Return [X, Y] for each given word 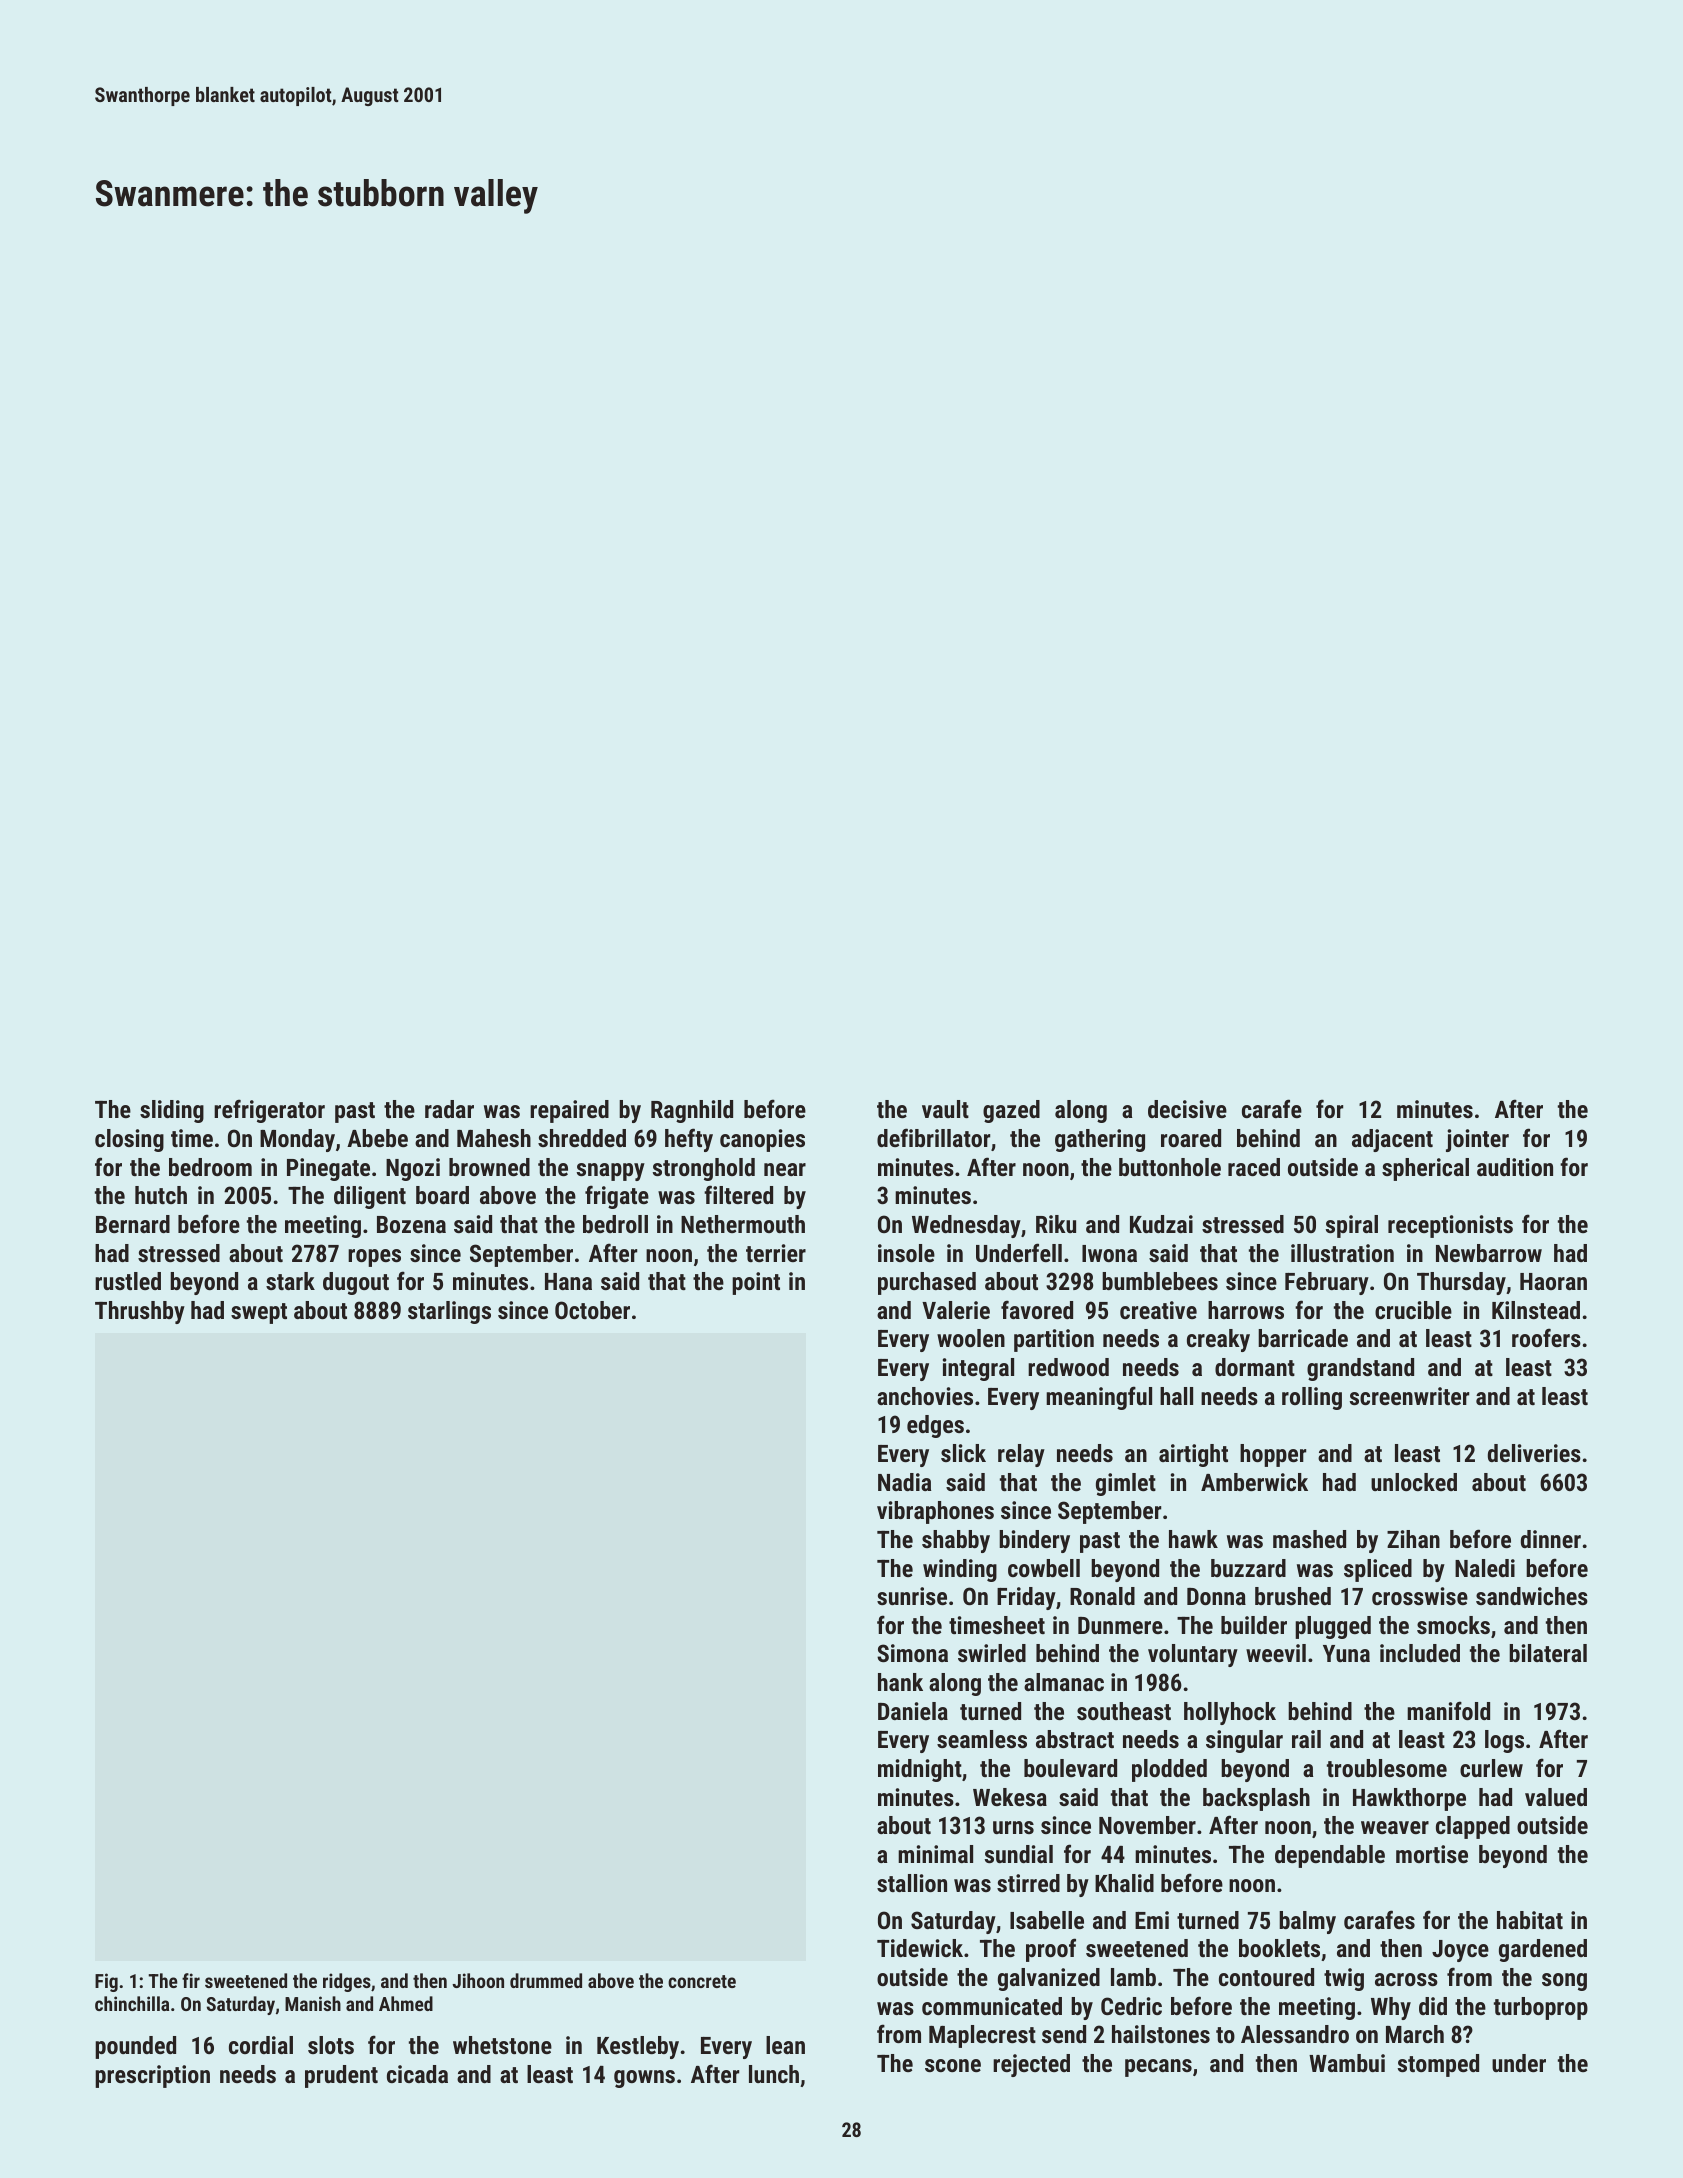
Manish [313, 2003]
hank [900, 1682]
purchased [927, 1283]
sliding [172, 1111]
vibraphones [935, 1512]
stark [290, 1281]
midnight [920, 1770]
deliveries [1534, 1453]
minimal [935, 1854]
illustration [1342, 1253]
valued [1556, 1797]
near [785, 1169]
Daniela [913, 1711]
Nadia [904, 1482]
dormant [1255, 1367]
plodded [1169, 1770]
